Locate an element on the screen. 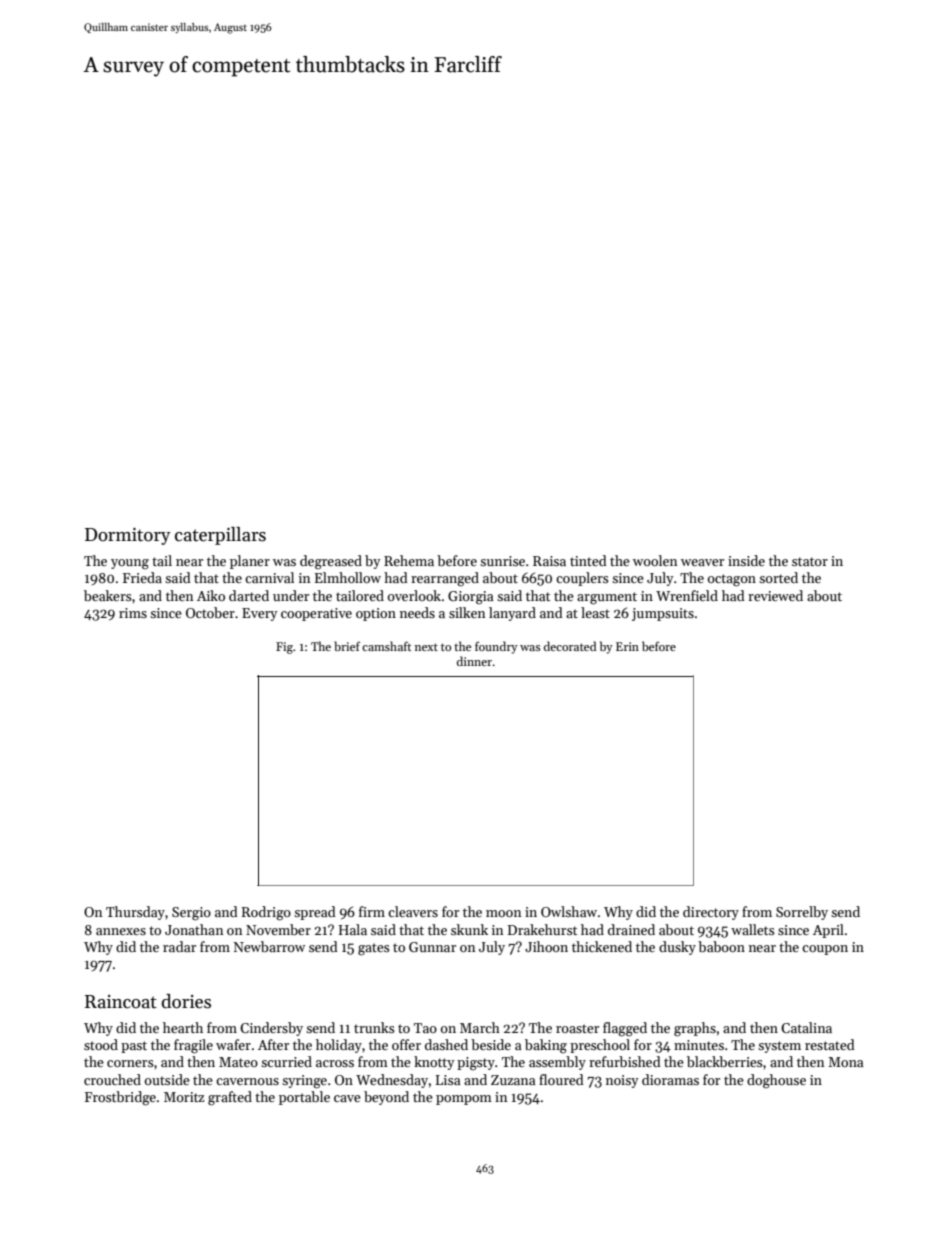 Image resolution: width=952 pixels, height=1233 pixels. Erin is located at coordinates (627, 646).
